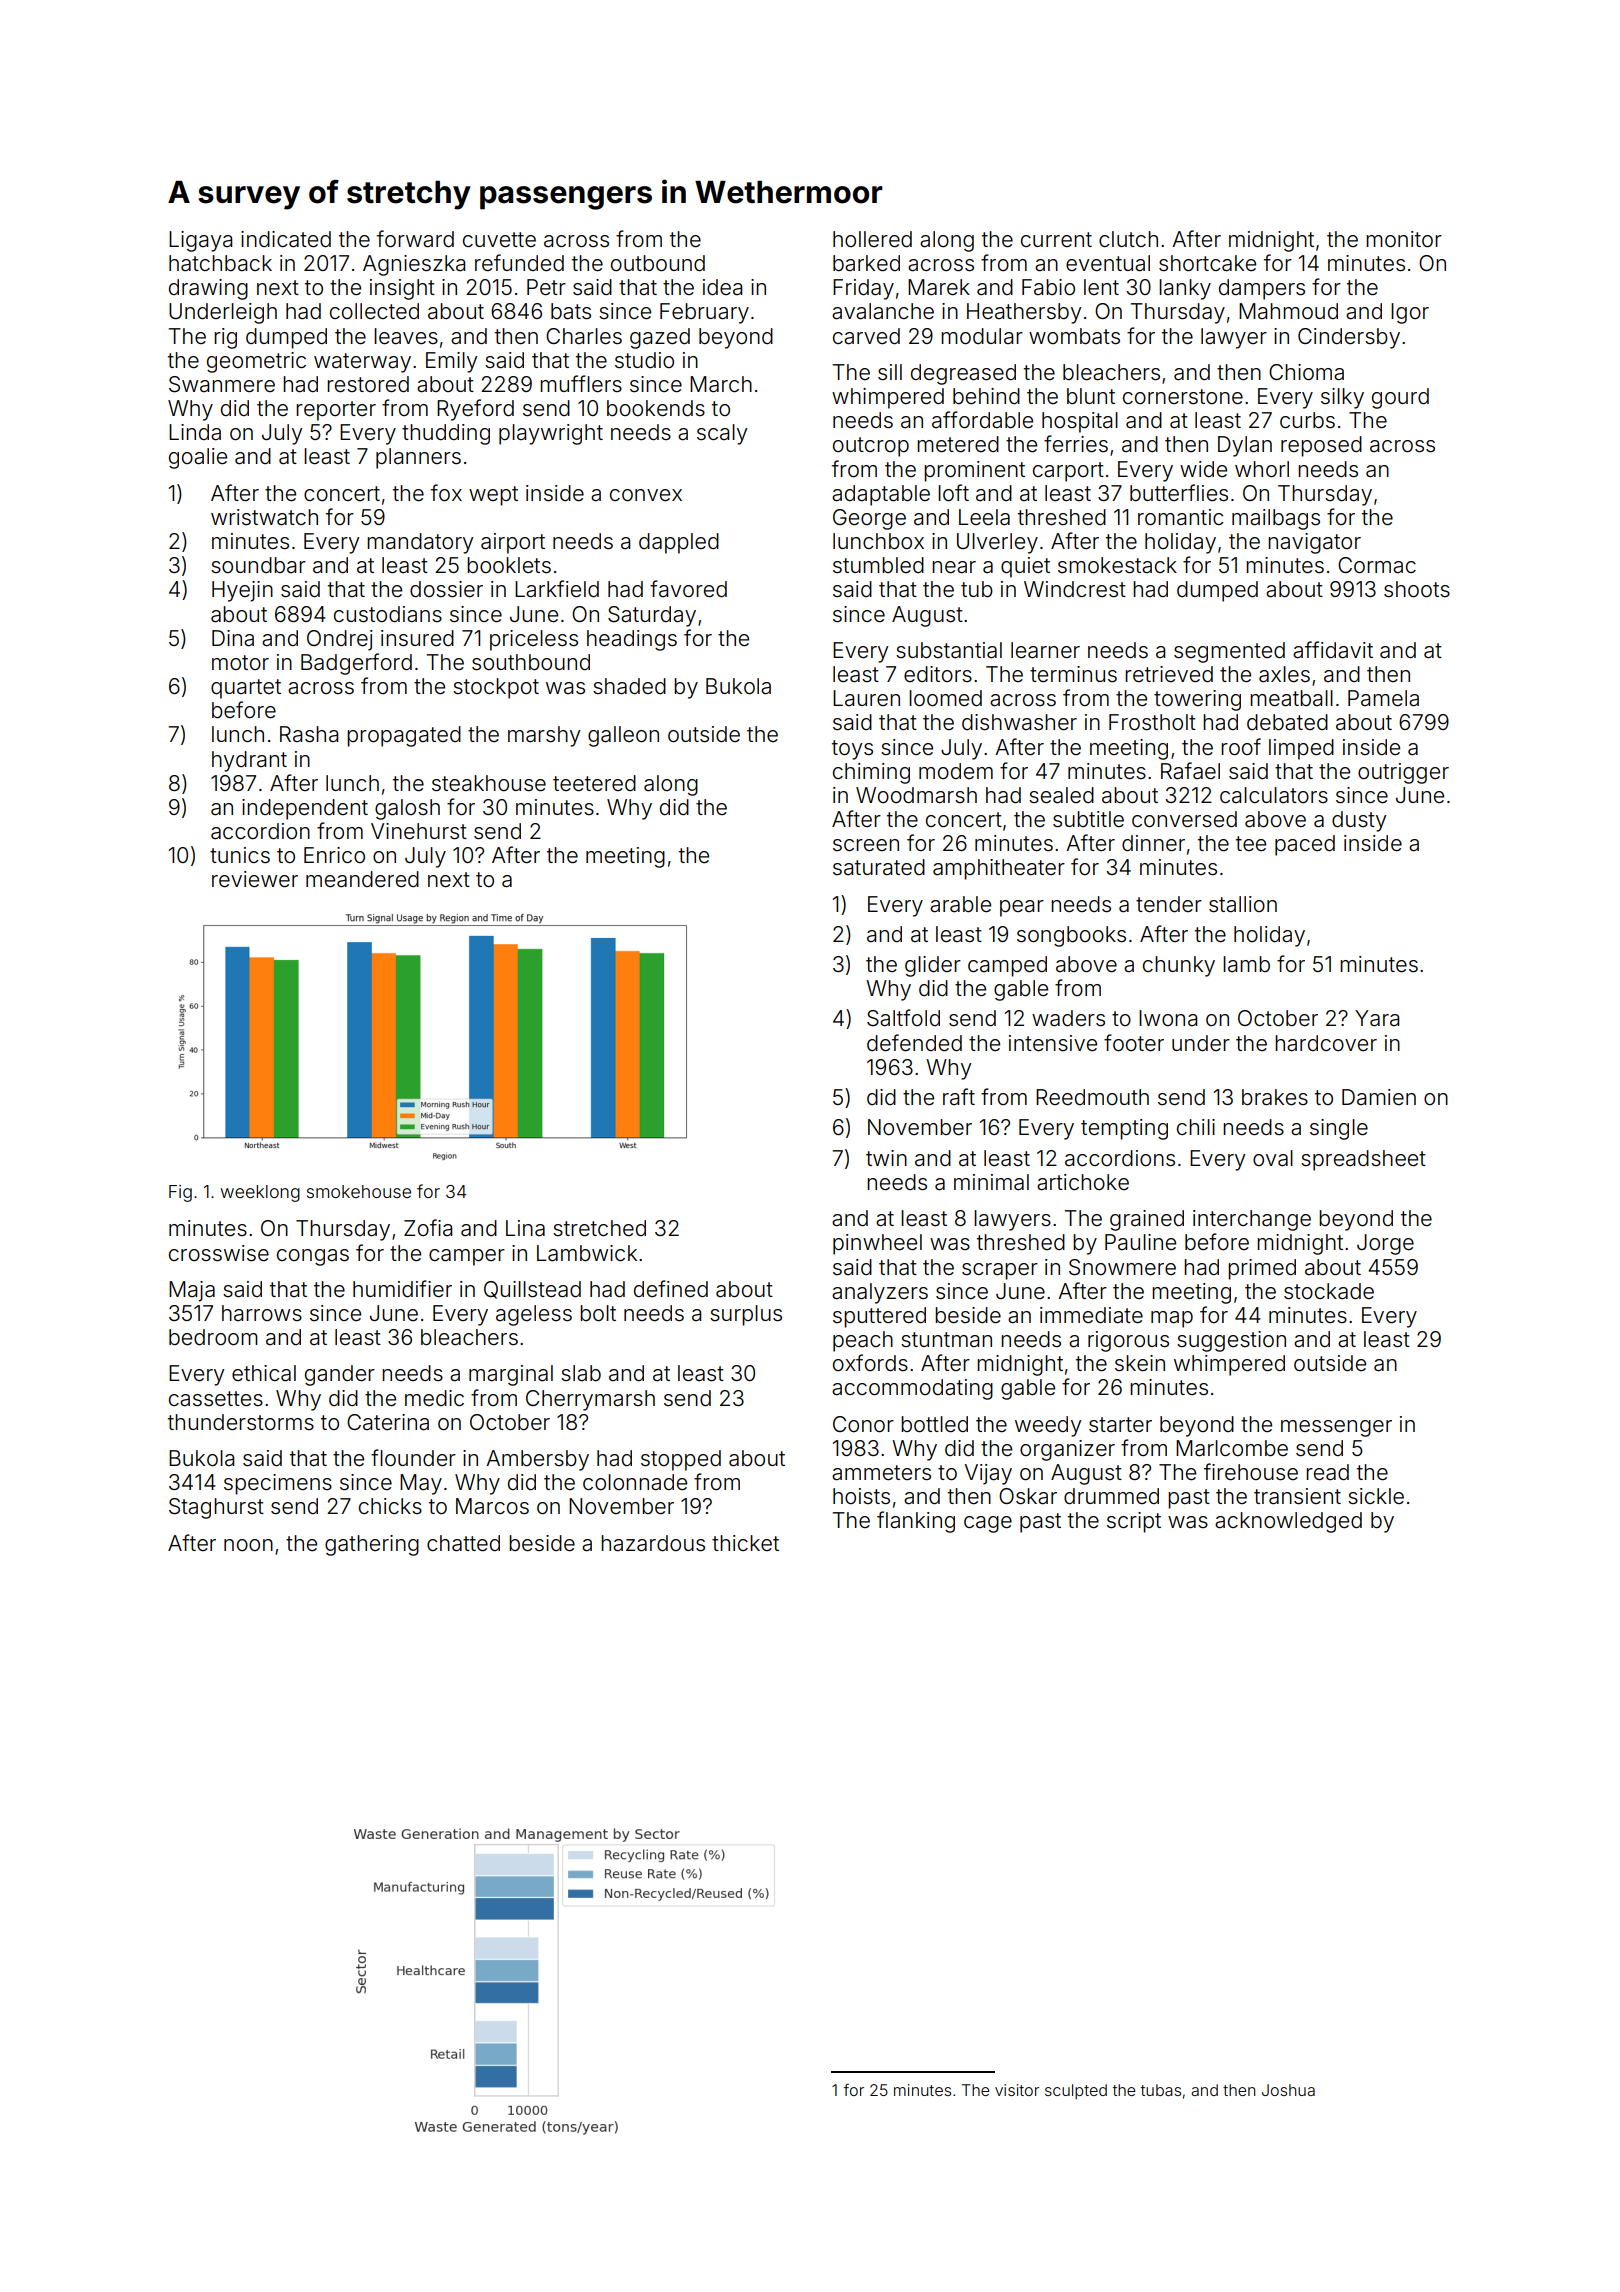 The image size is (1620, 2292). I want to click on ammeters, so click(881, 1473).
